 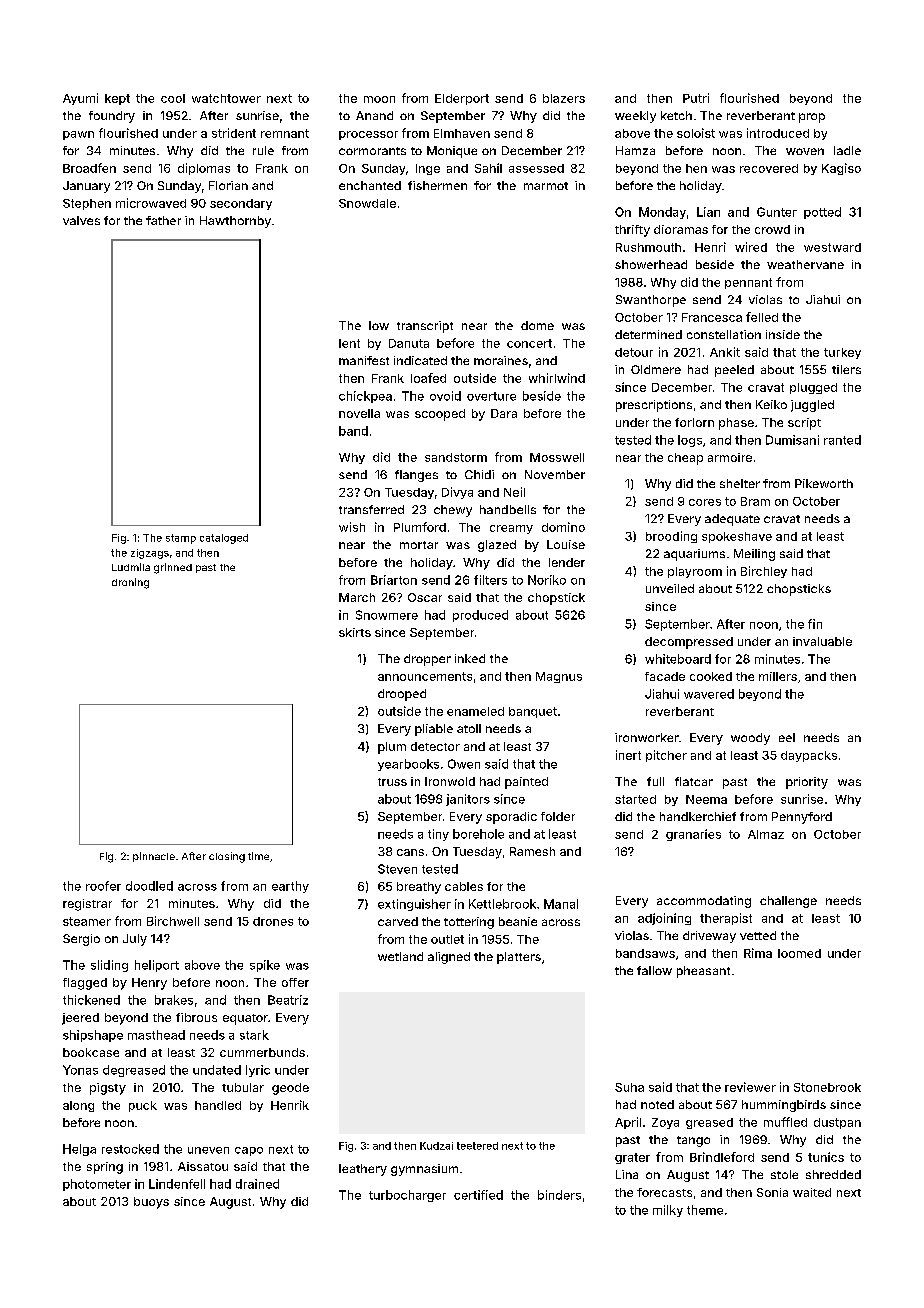 What do you see at coordinates (130, 583) in the image?
I see `droning` at bounding box center [130, 583].
